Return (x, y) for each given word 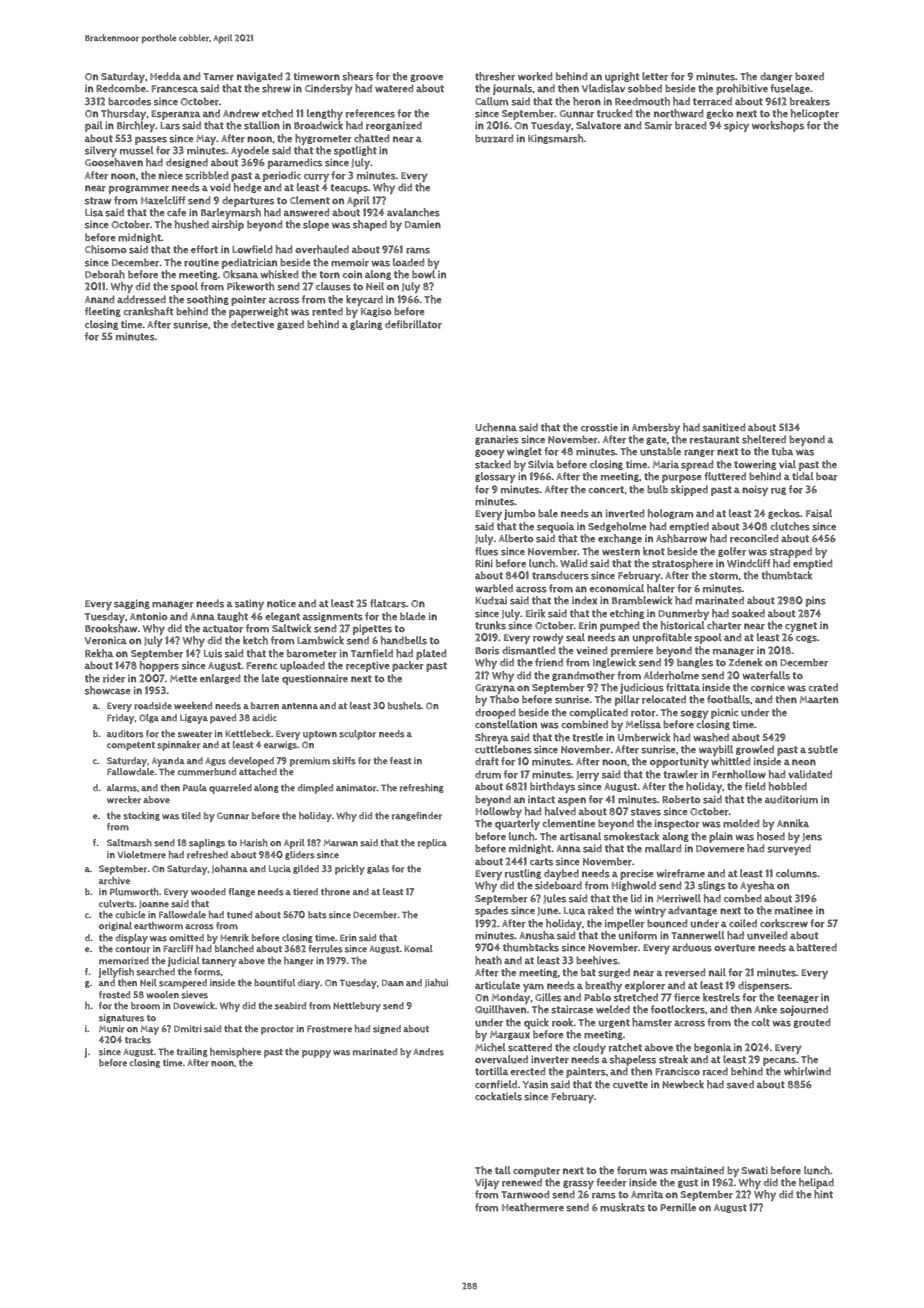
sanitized (724, 427)
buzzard (494, 138)
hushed (192, 224)
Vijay (487, 1184)
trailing (192, 1052)
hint (823, 1194)
